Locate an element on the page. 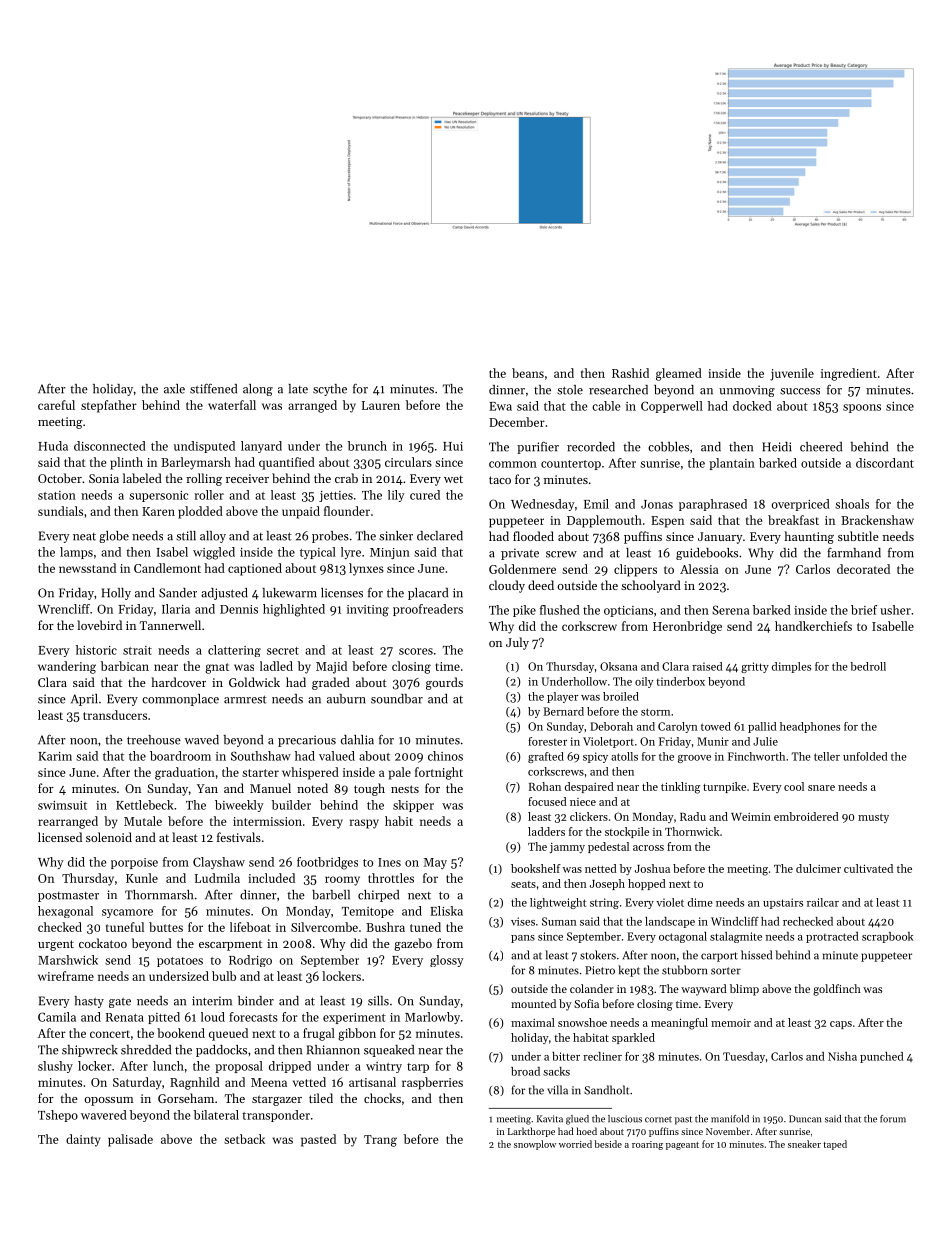 The width and height of the document is (952, 1233). breakfast is located at coordinates (793, 520).
